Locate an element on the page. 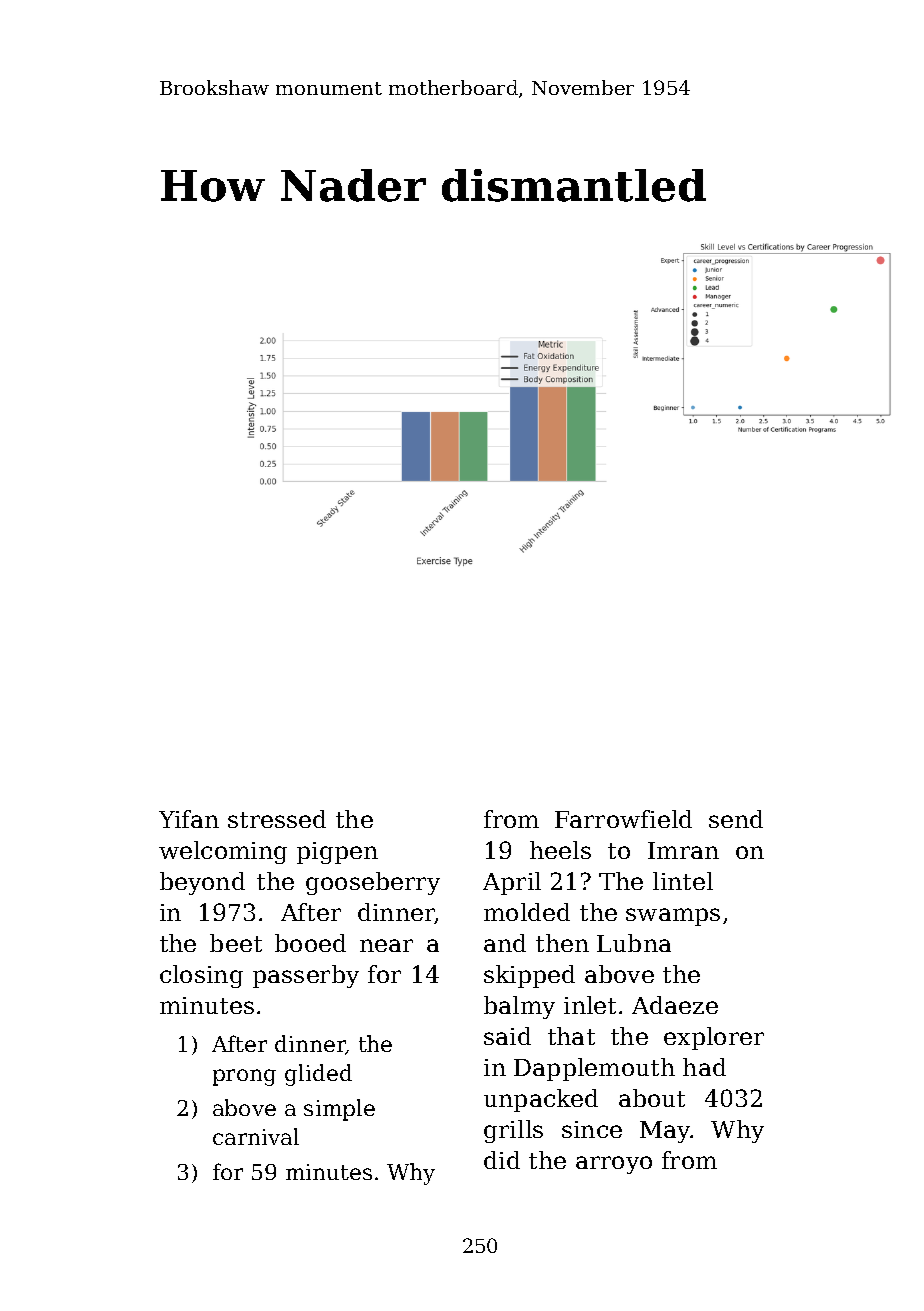 The height and width of the page is (1311, 924). Adaeze is located at coordinates (675, 1005).
